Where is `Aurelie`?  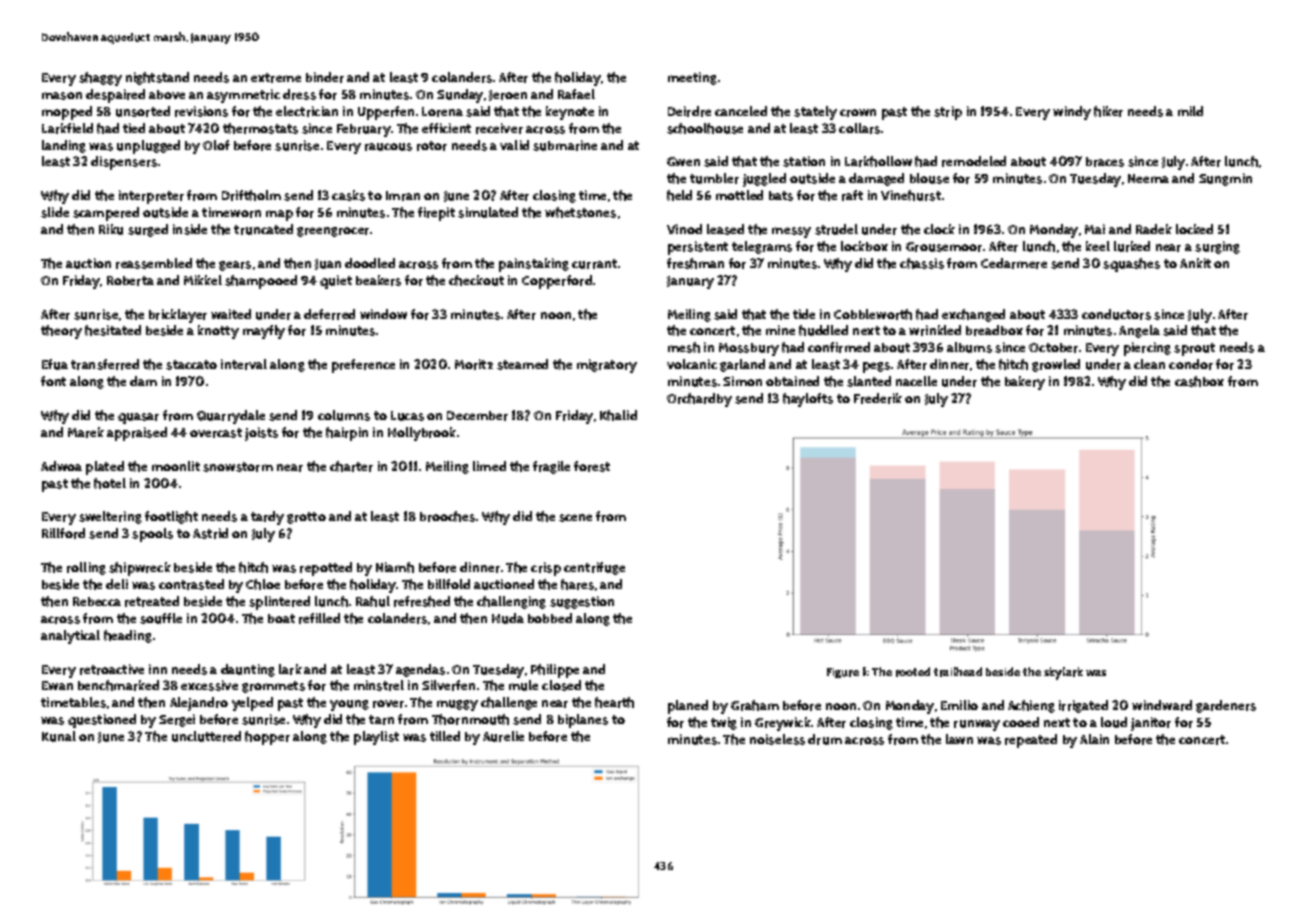
Aurelie is located at coordinates (503, 736).
